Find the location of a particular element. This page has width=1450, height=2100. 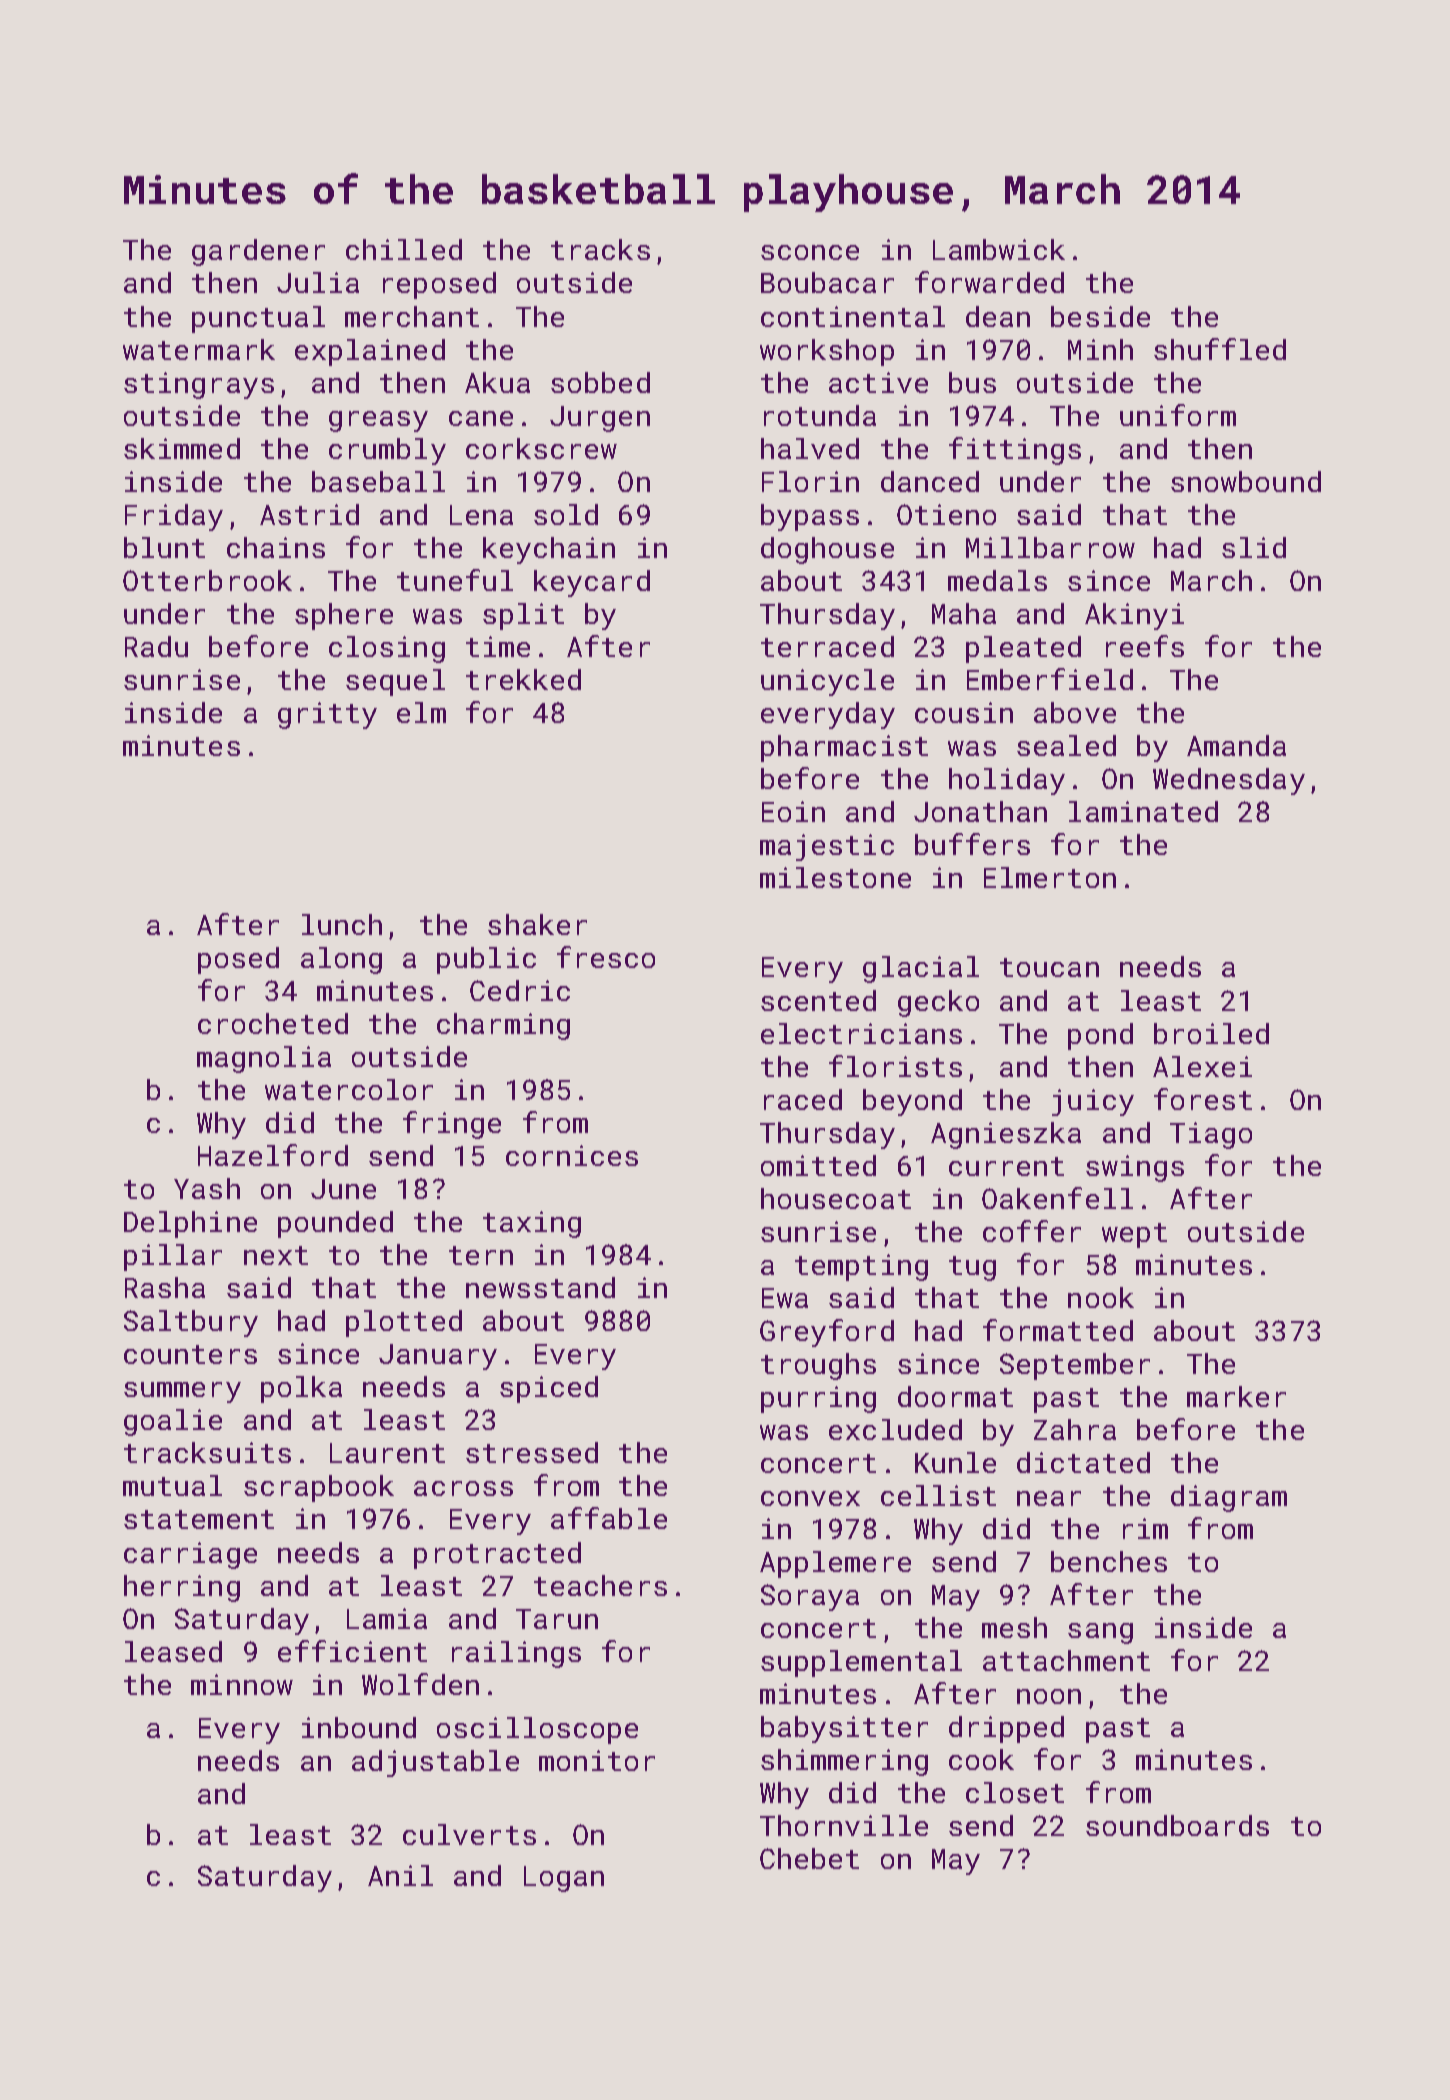

doormat is located at coordinates (955, 1396).
